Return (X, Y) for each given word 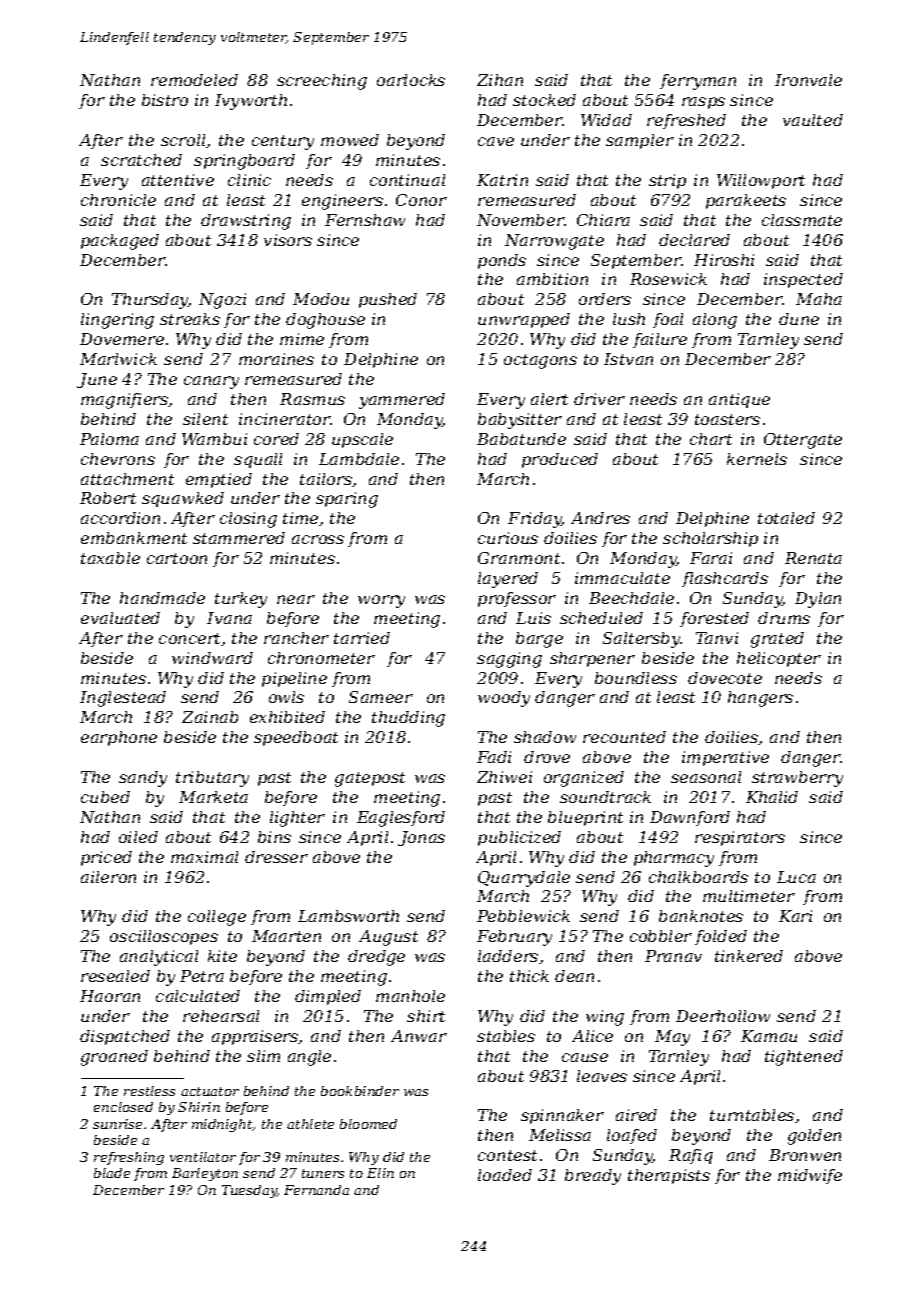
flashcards (725, 579)
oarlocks (411, 80)
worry (381, 601)
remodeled (194, 80)
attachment (127, 479)
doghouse (325, 321)
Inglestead (123, 699)
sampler (640, 141)
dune (799, 319)
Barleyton (205, 1174)
